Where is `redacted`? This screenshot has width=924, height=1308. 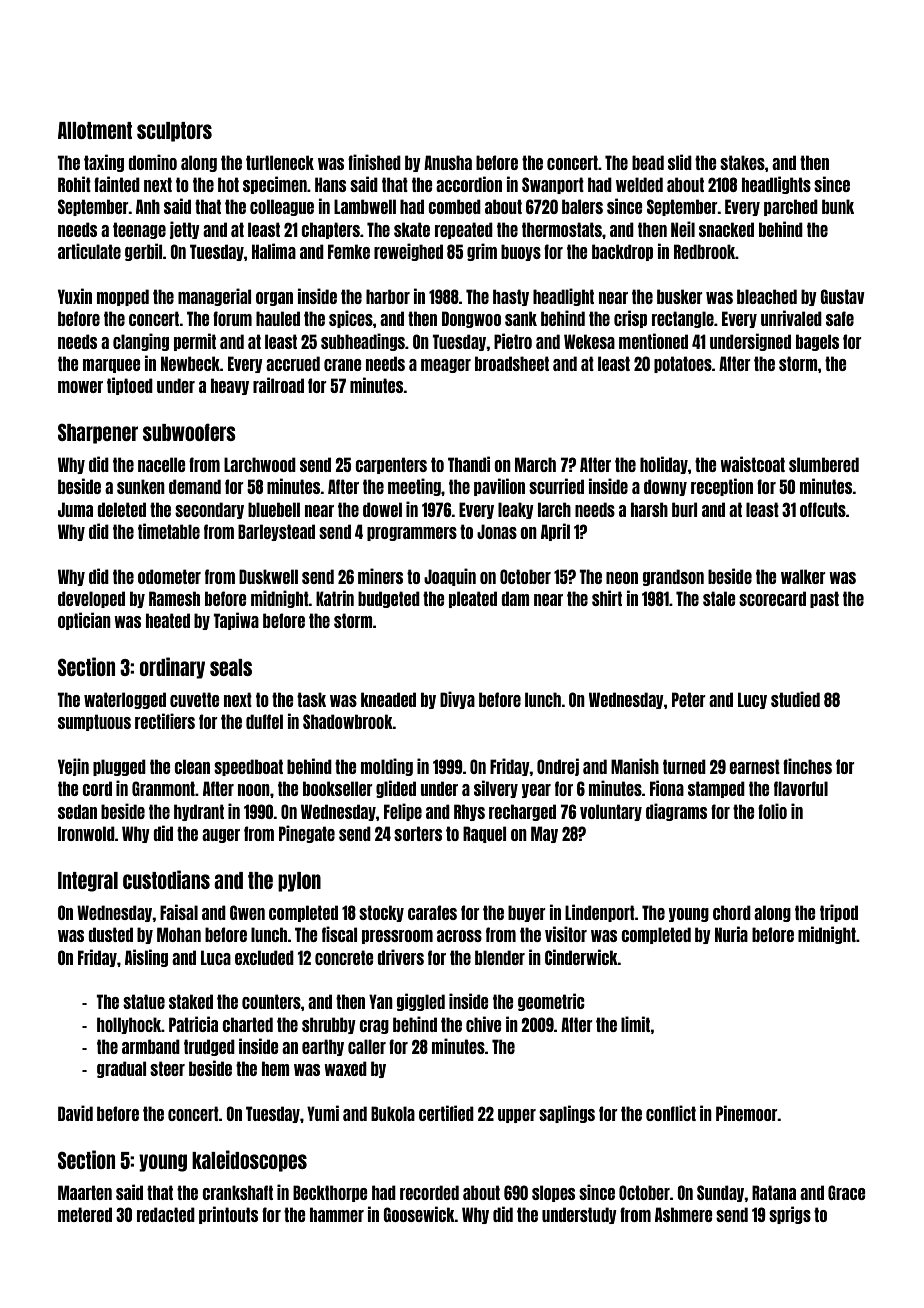
redacted is located at coordinates (166, 1214).
